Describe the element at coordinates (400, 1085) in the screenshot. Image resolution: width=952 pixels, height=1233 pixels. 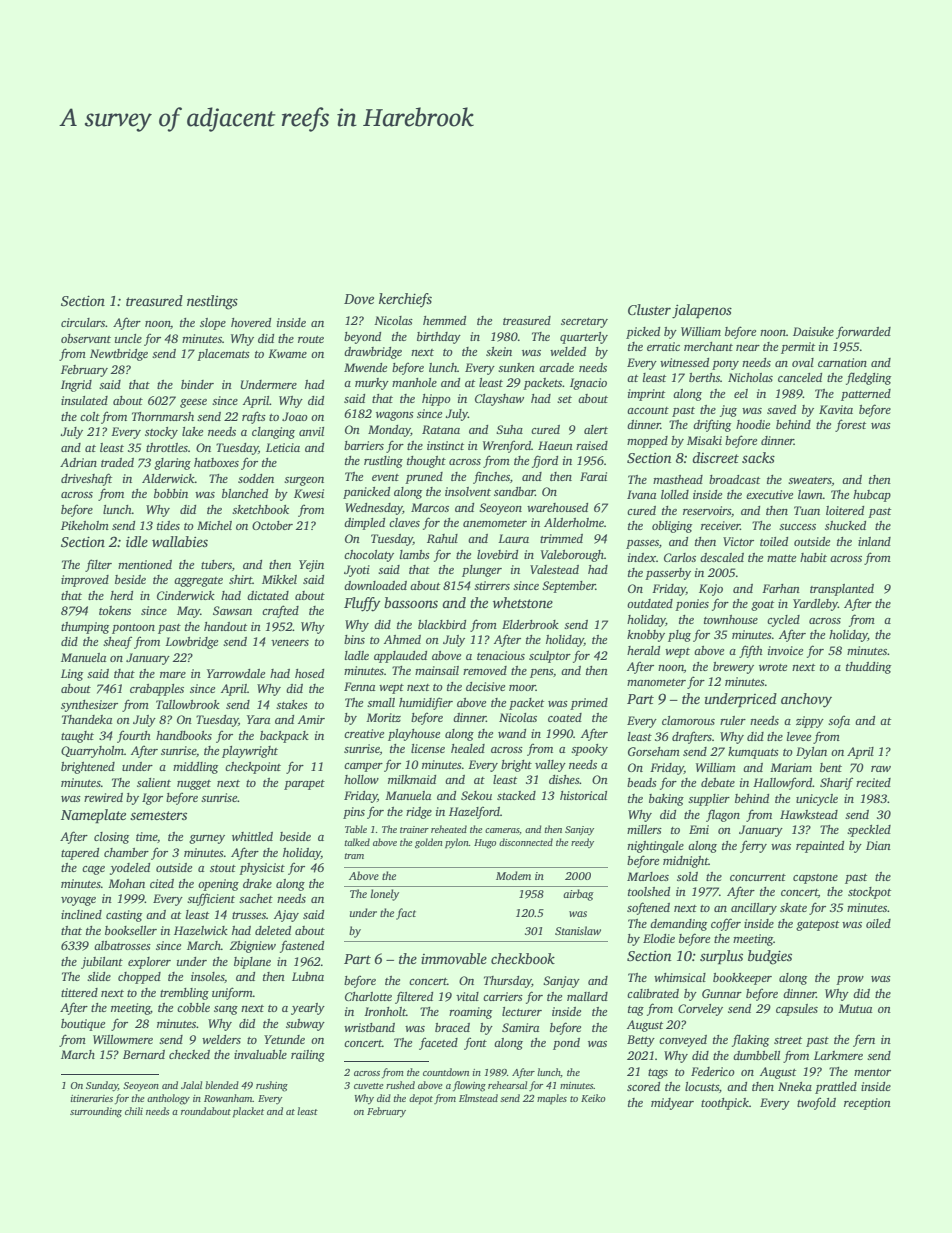
I see `rushed` at that location.
